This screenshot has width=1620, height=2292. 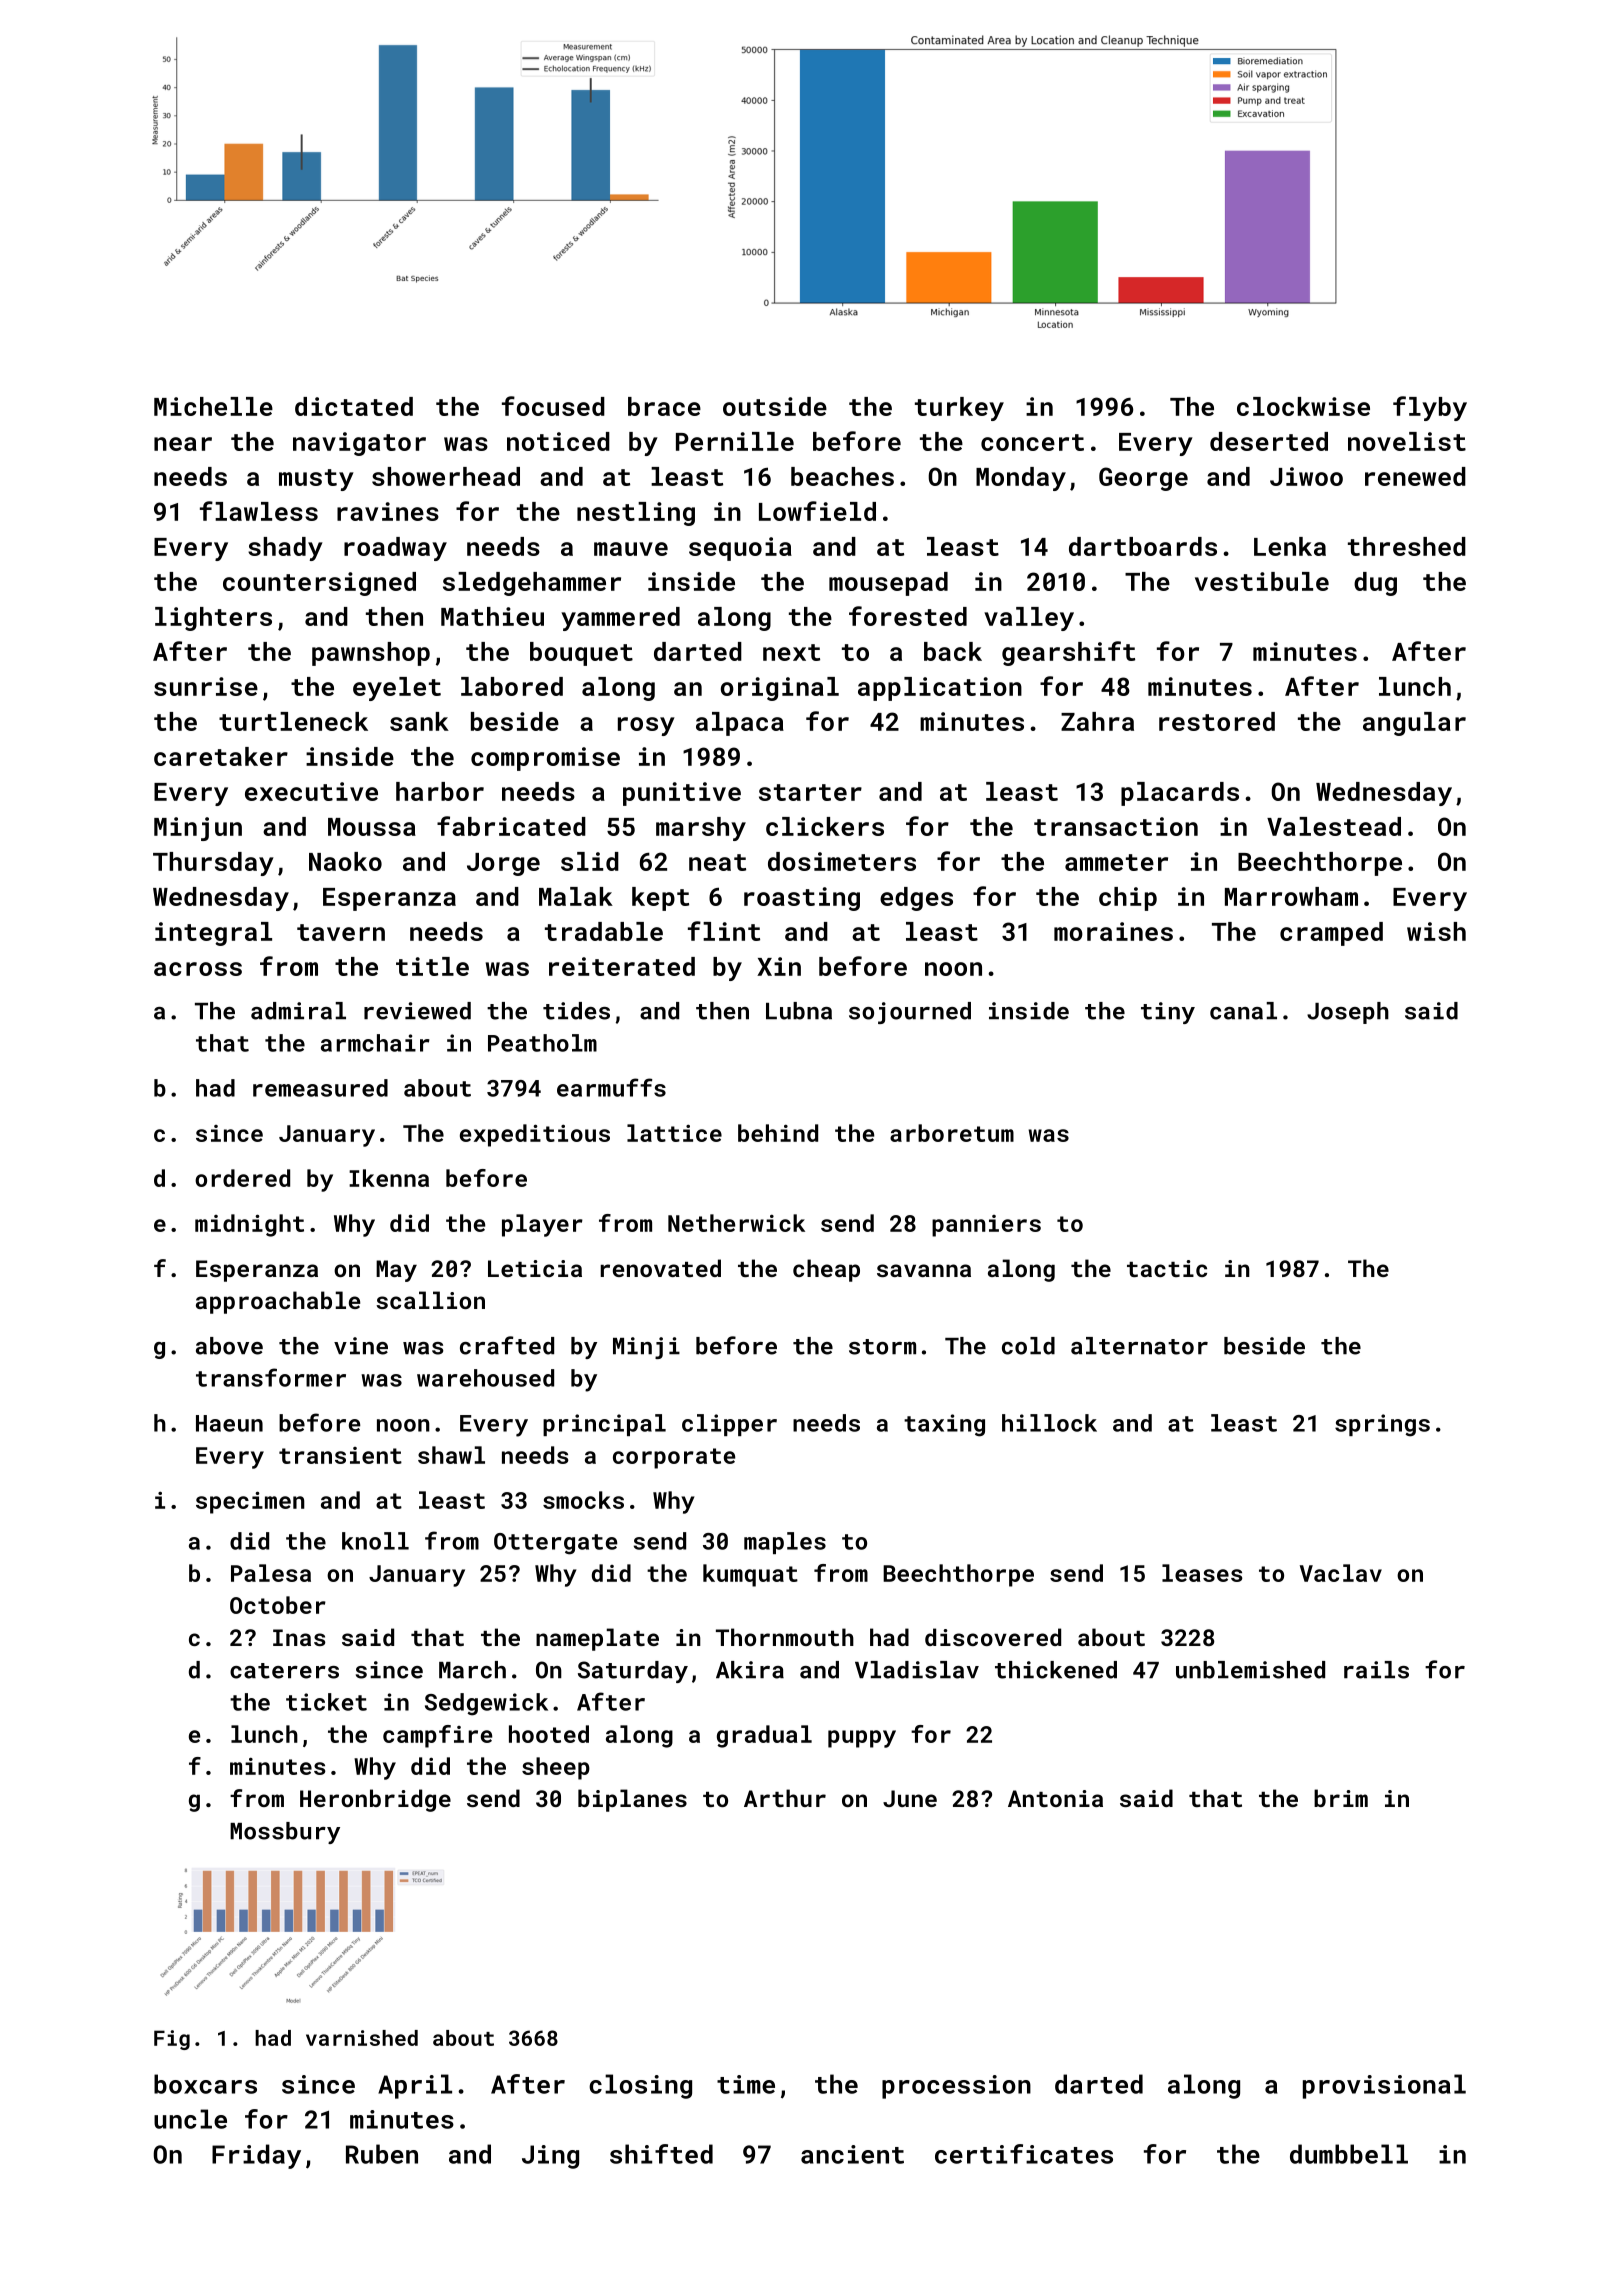 I want to click on Palesa, so click(x=271, y=1573).
